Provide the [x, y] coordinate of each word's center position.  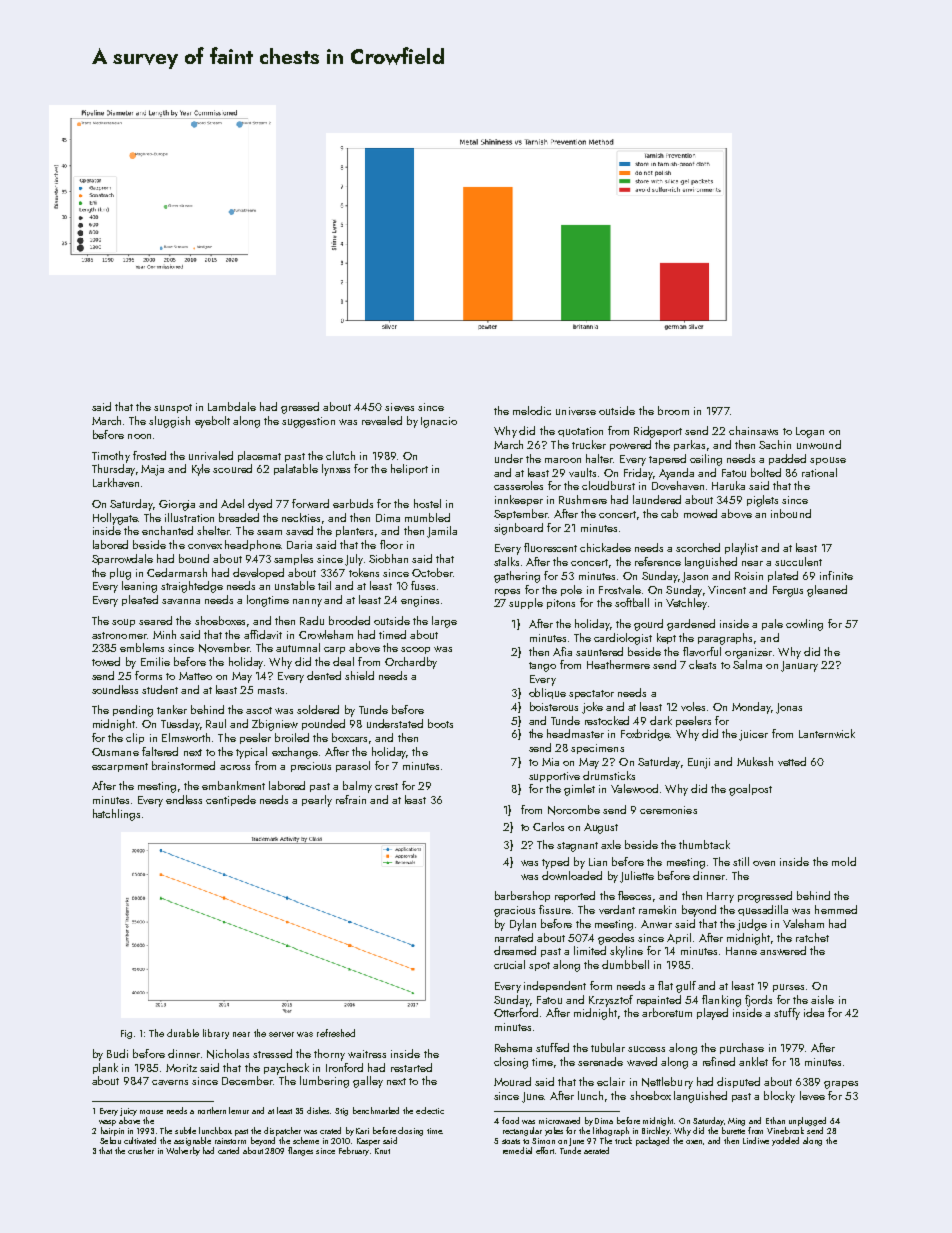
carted [228, 1150]
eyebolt [212, 422]
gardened [691, 625]
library [216, 1034]
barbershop [522, 896]
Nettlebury [667, 1083]
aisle [822, 999]
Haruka [728, 485]
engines [420, 601]
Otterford [516, 1012]
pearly [317, 801]
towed [106, 661]
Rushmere [583, 499]
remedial [517, 1150]
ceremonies [668, 810]
